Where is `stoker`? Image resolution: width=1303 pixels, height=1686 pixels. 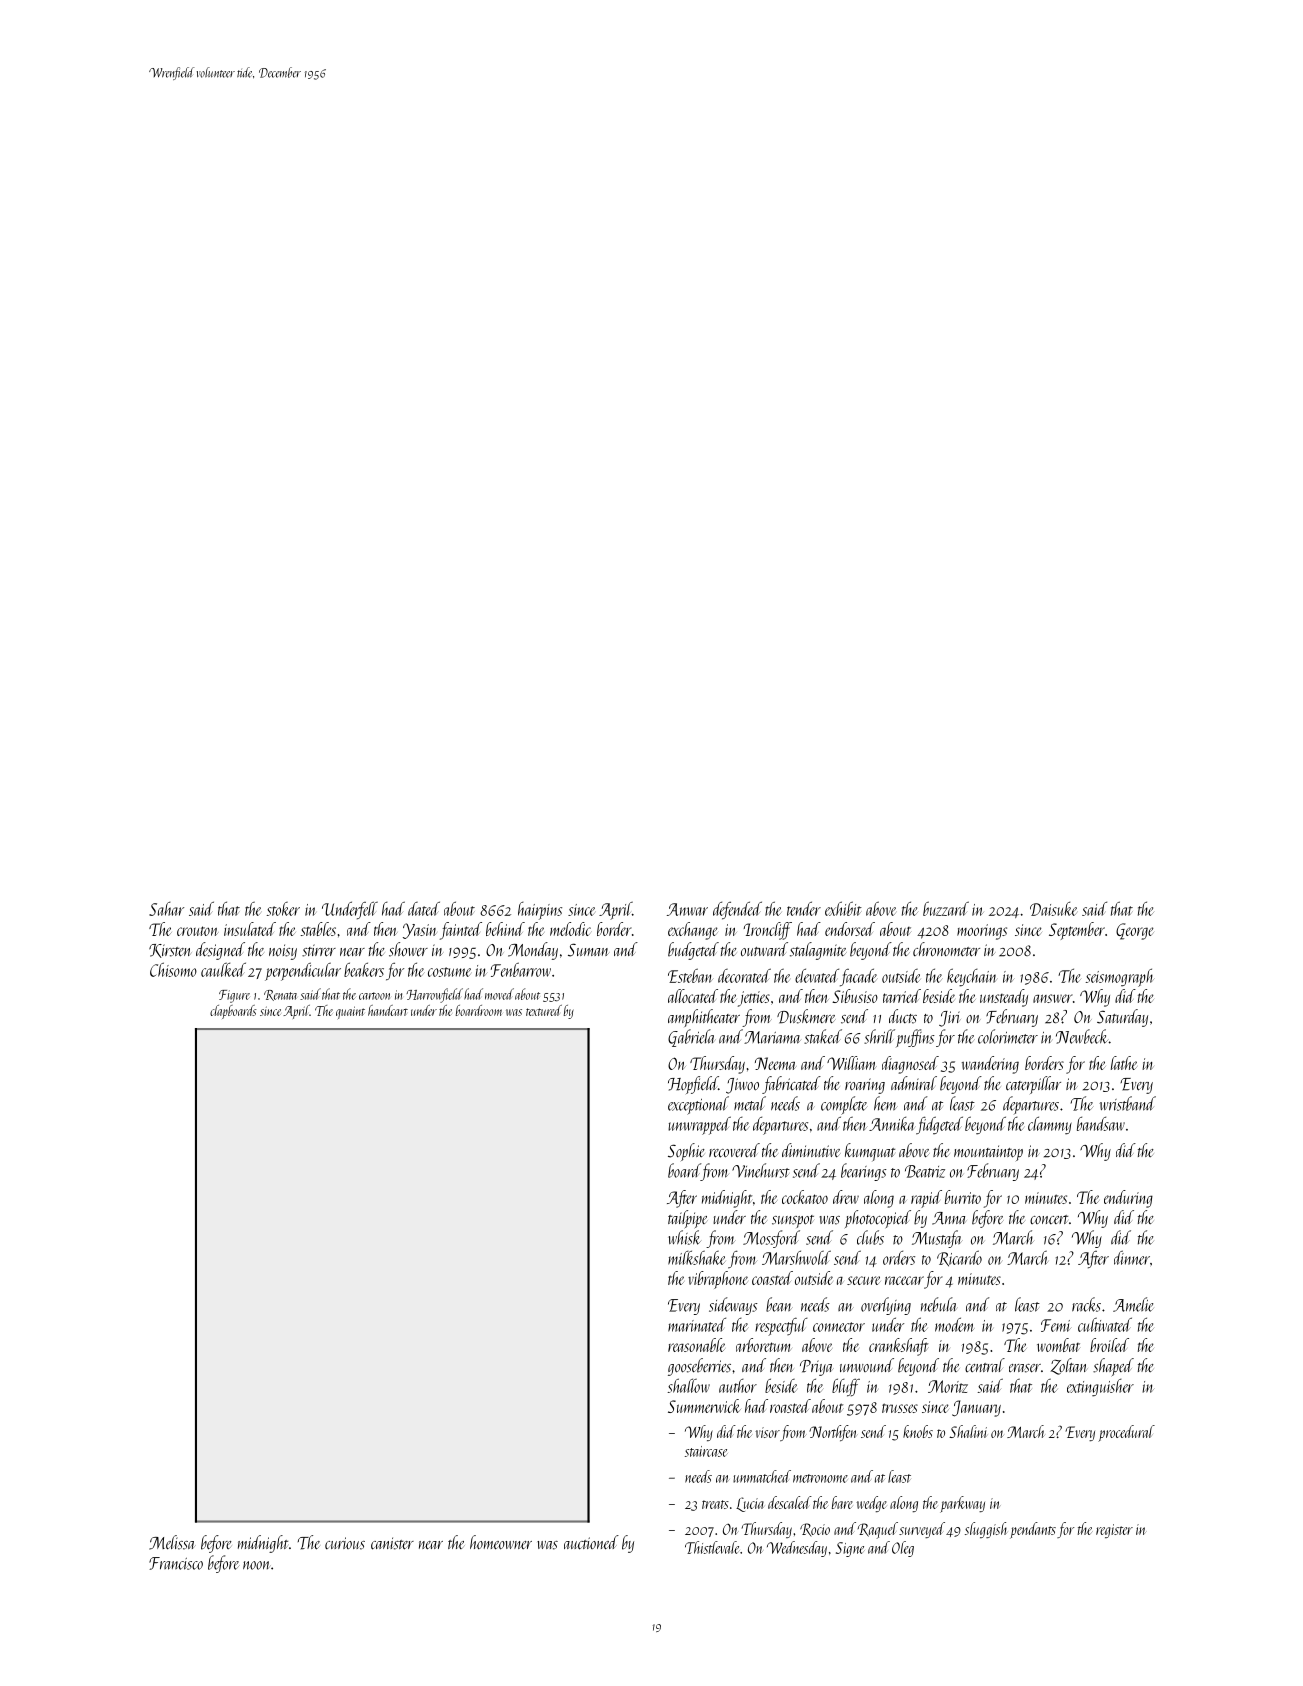 stoker is located at coordinates (283, 909).
